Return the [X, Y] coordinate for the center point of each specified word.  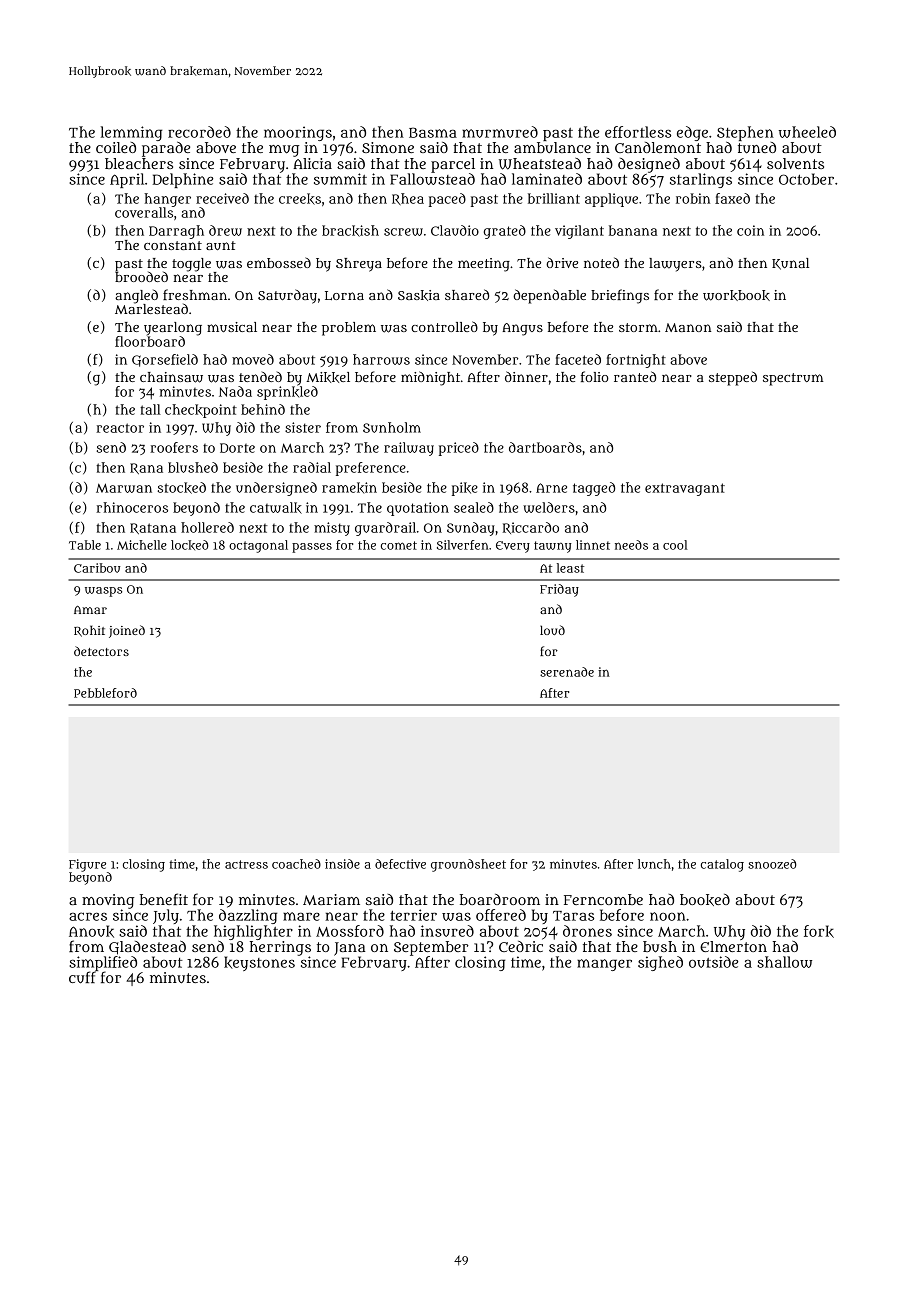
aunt [221, 245]
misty [332, 529]
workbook [736, 295]
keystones [259, 963]
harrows [381, 359]
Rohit [89, 631]
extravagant [685, 489]
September [431, 948]
